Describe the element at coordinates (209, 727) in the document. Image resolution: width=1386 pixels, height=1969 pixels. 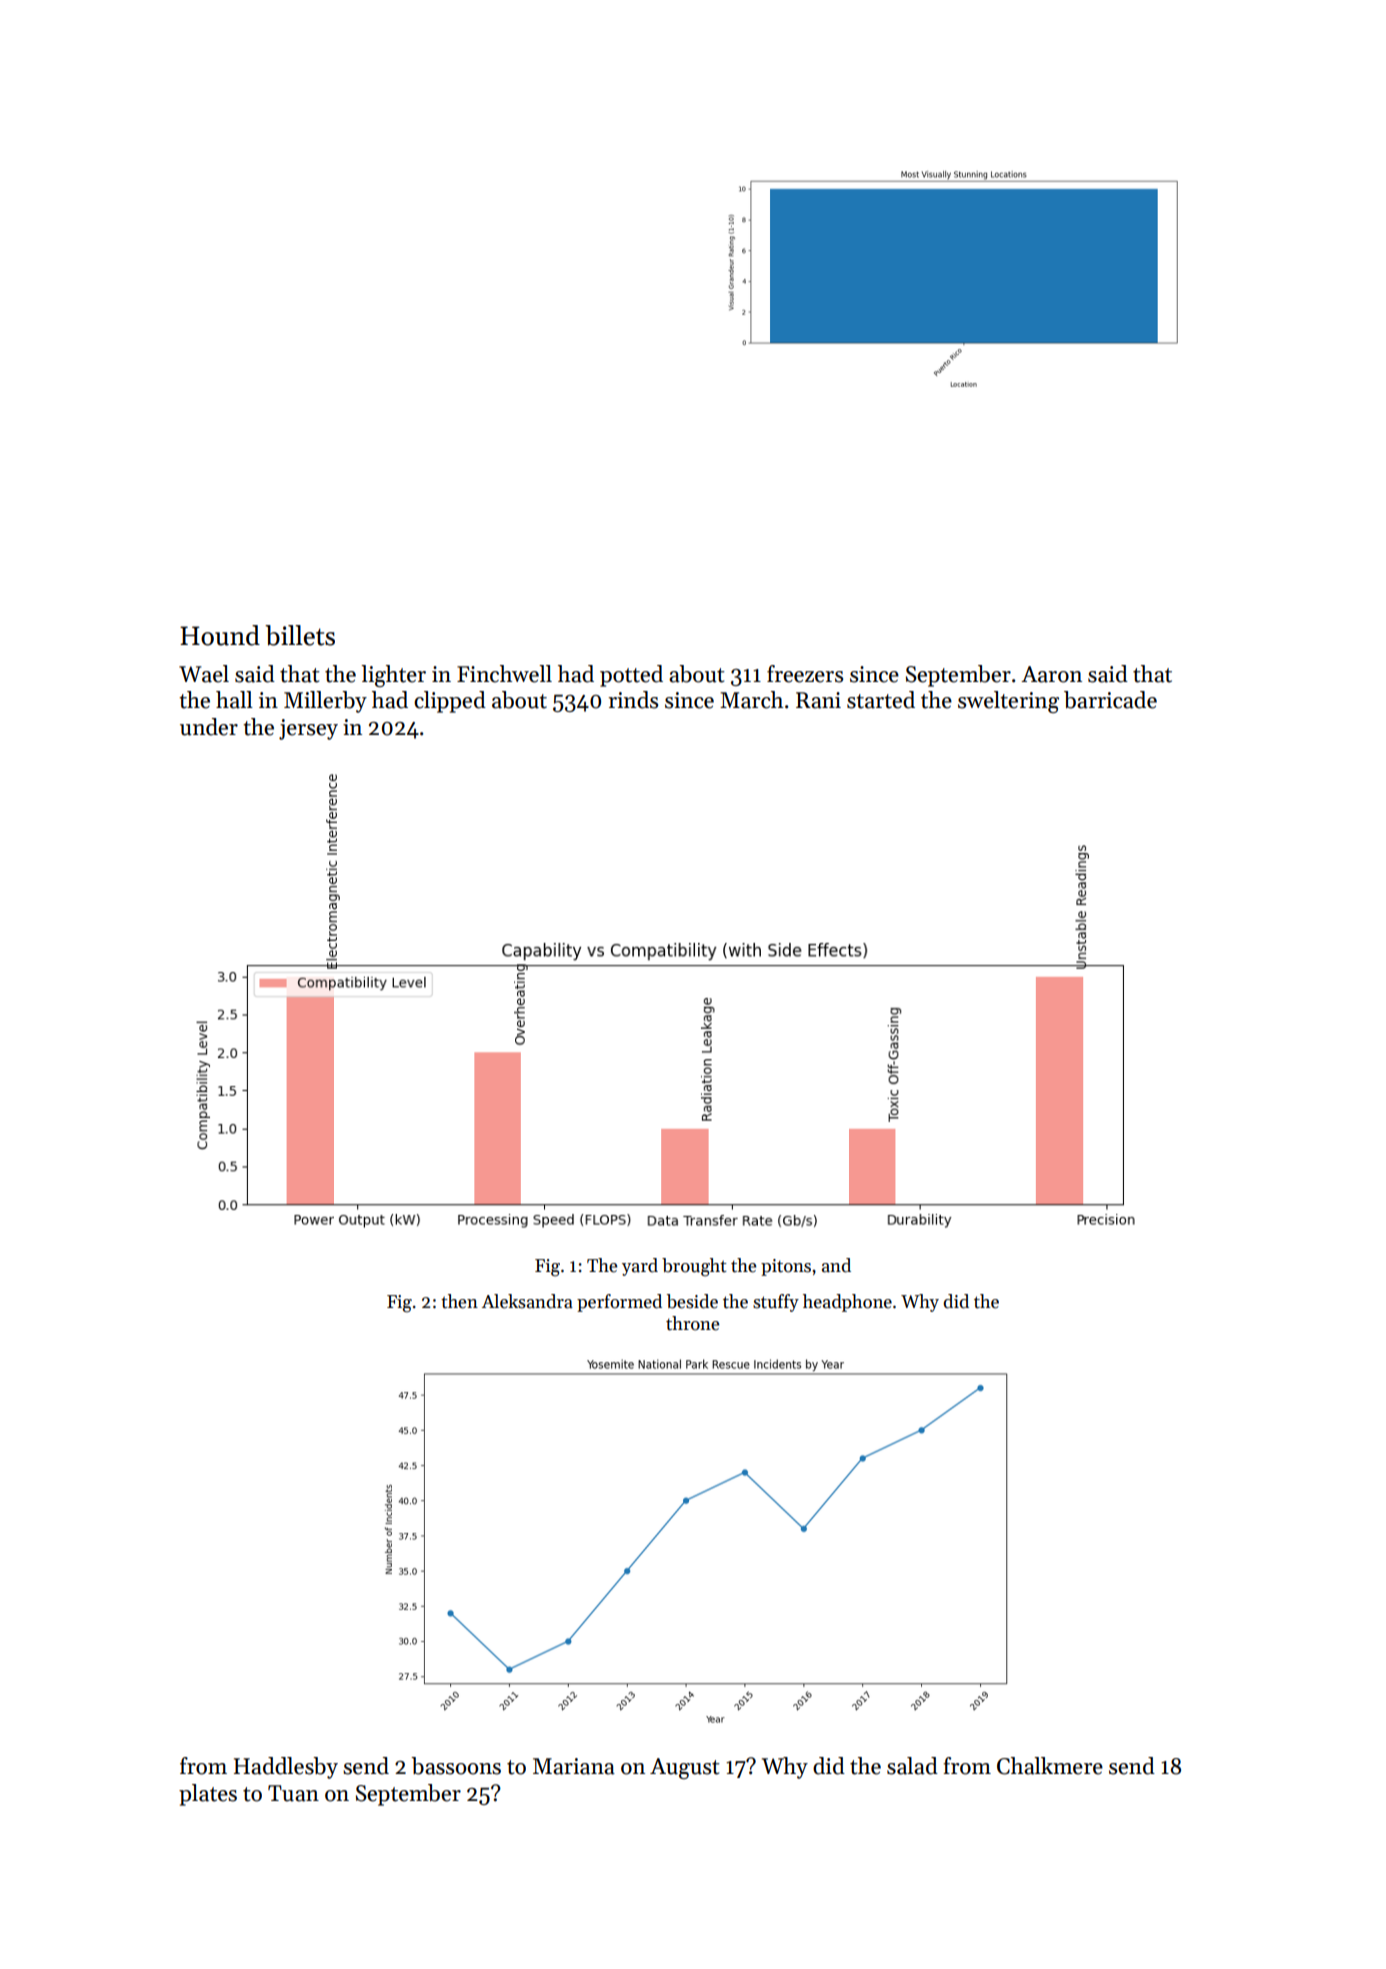
I see `under` at that location.
